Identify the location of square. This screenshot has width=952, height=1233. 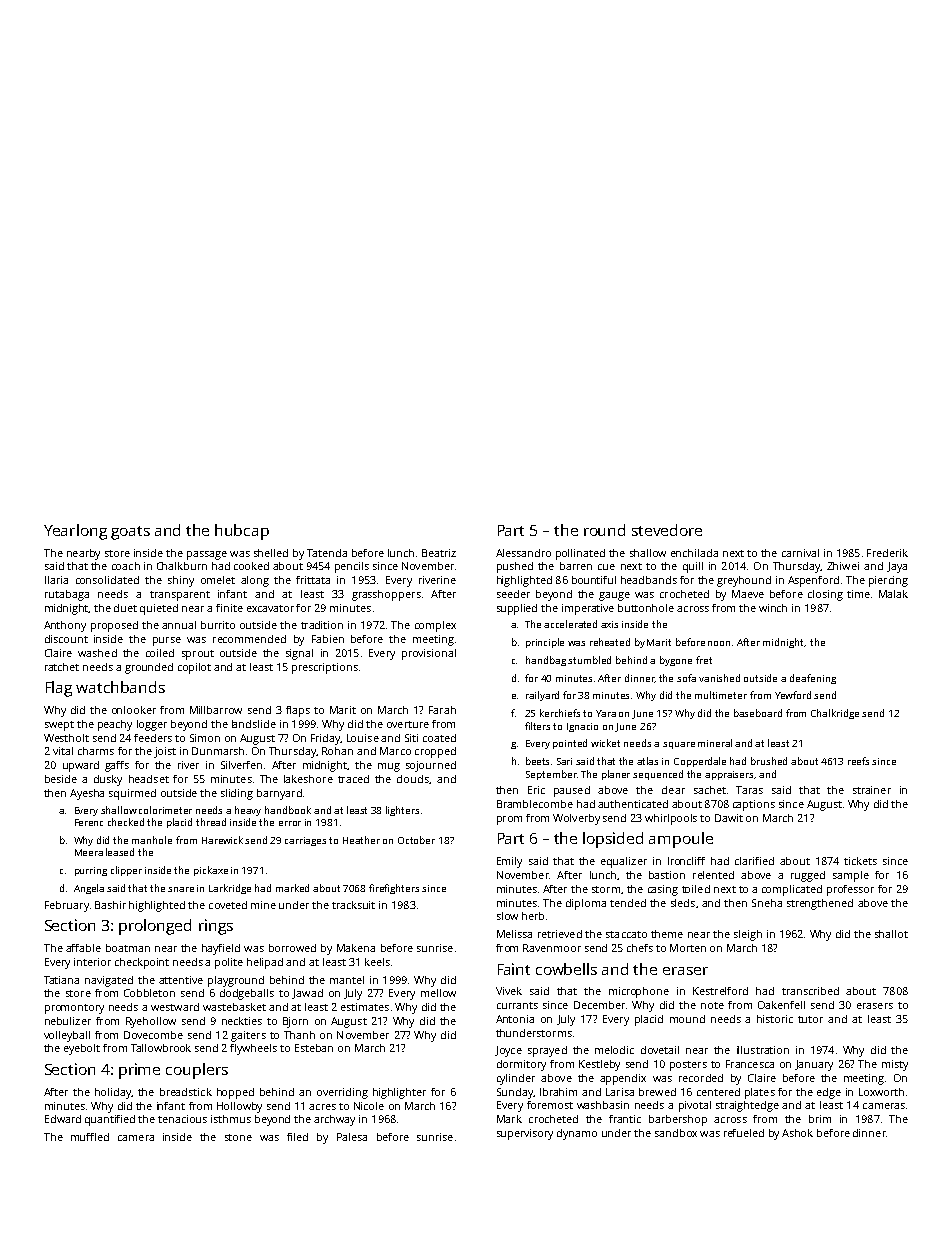
(679, 745).
